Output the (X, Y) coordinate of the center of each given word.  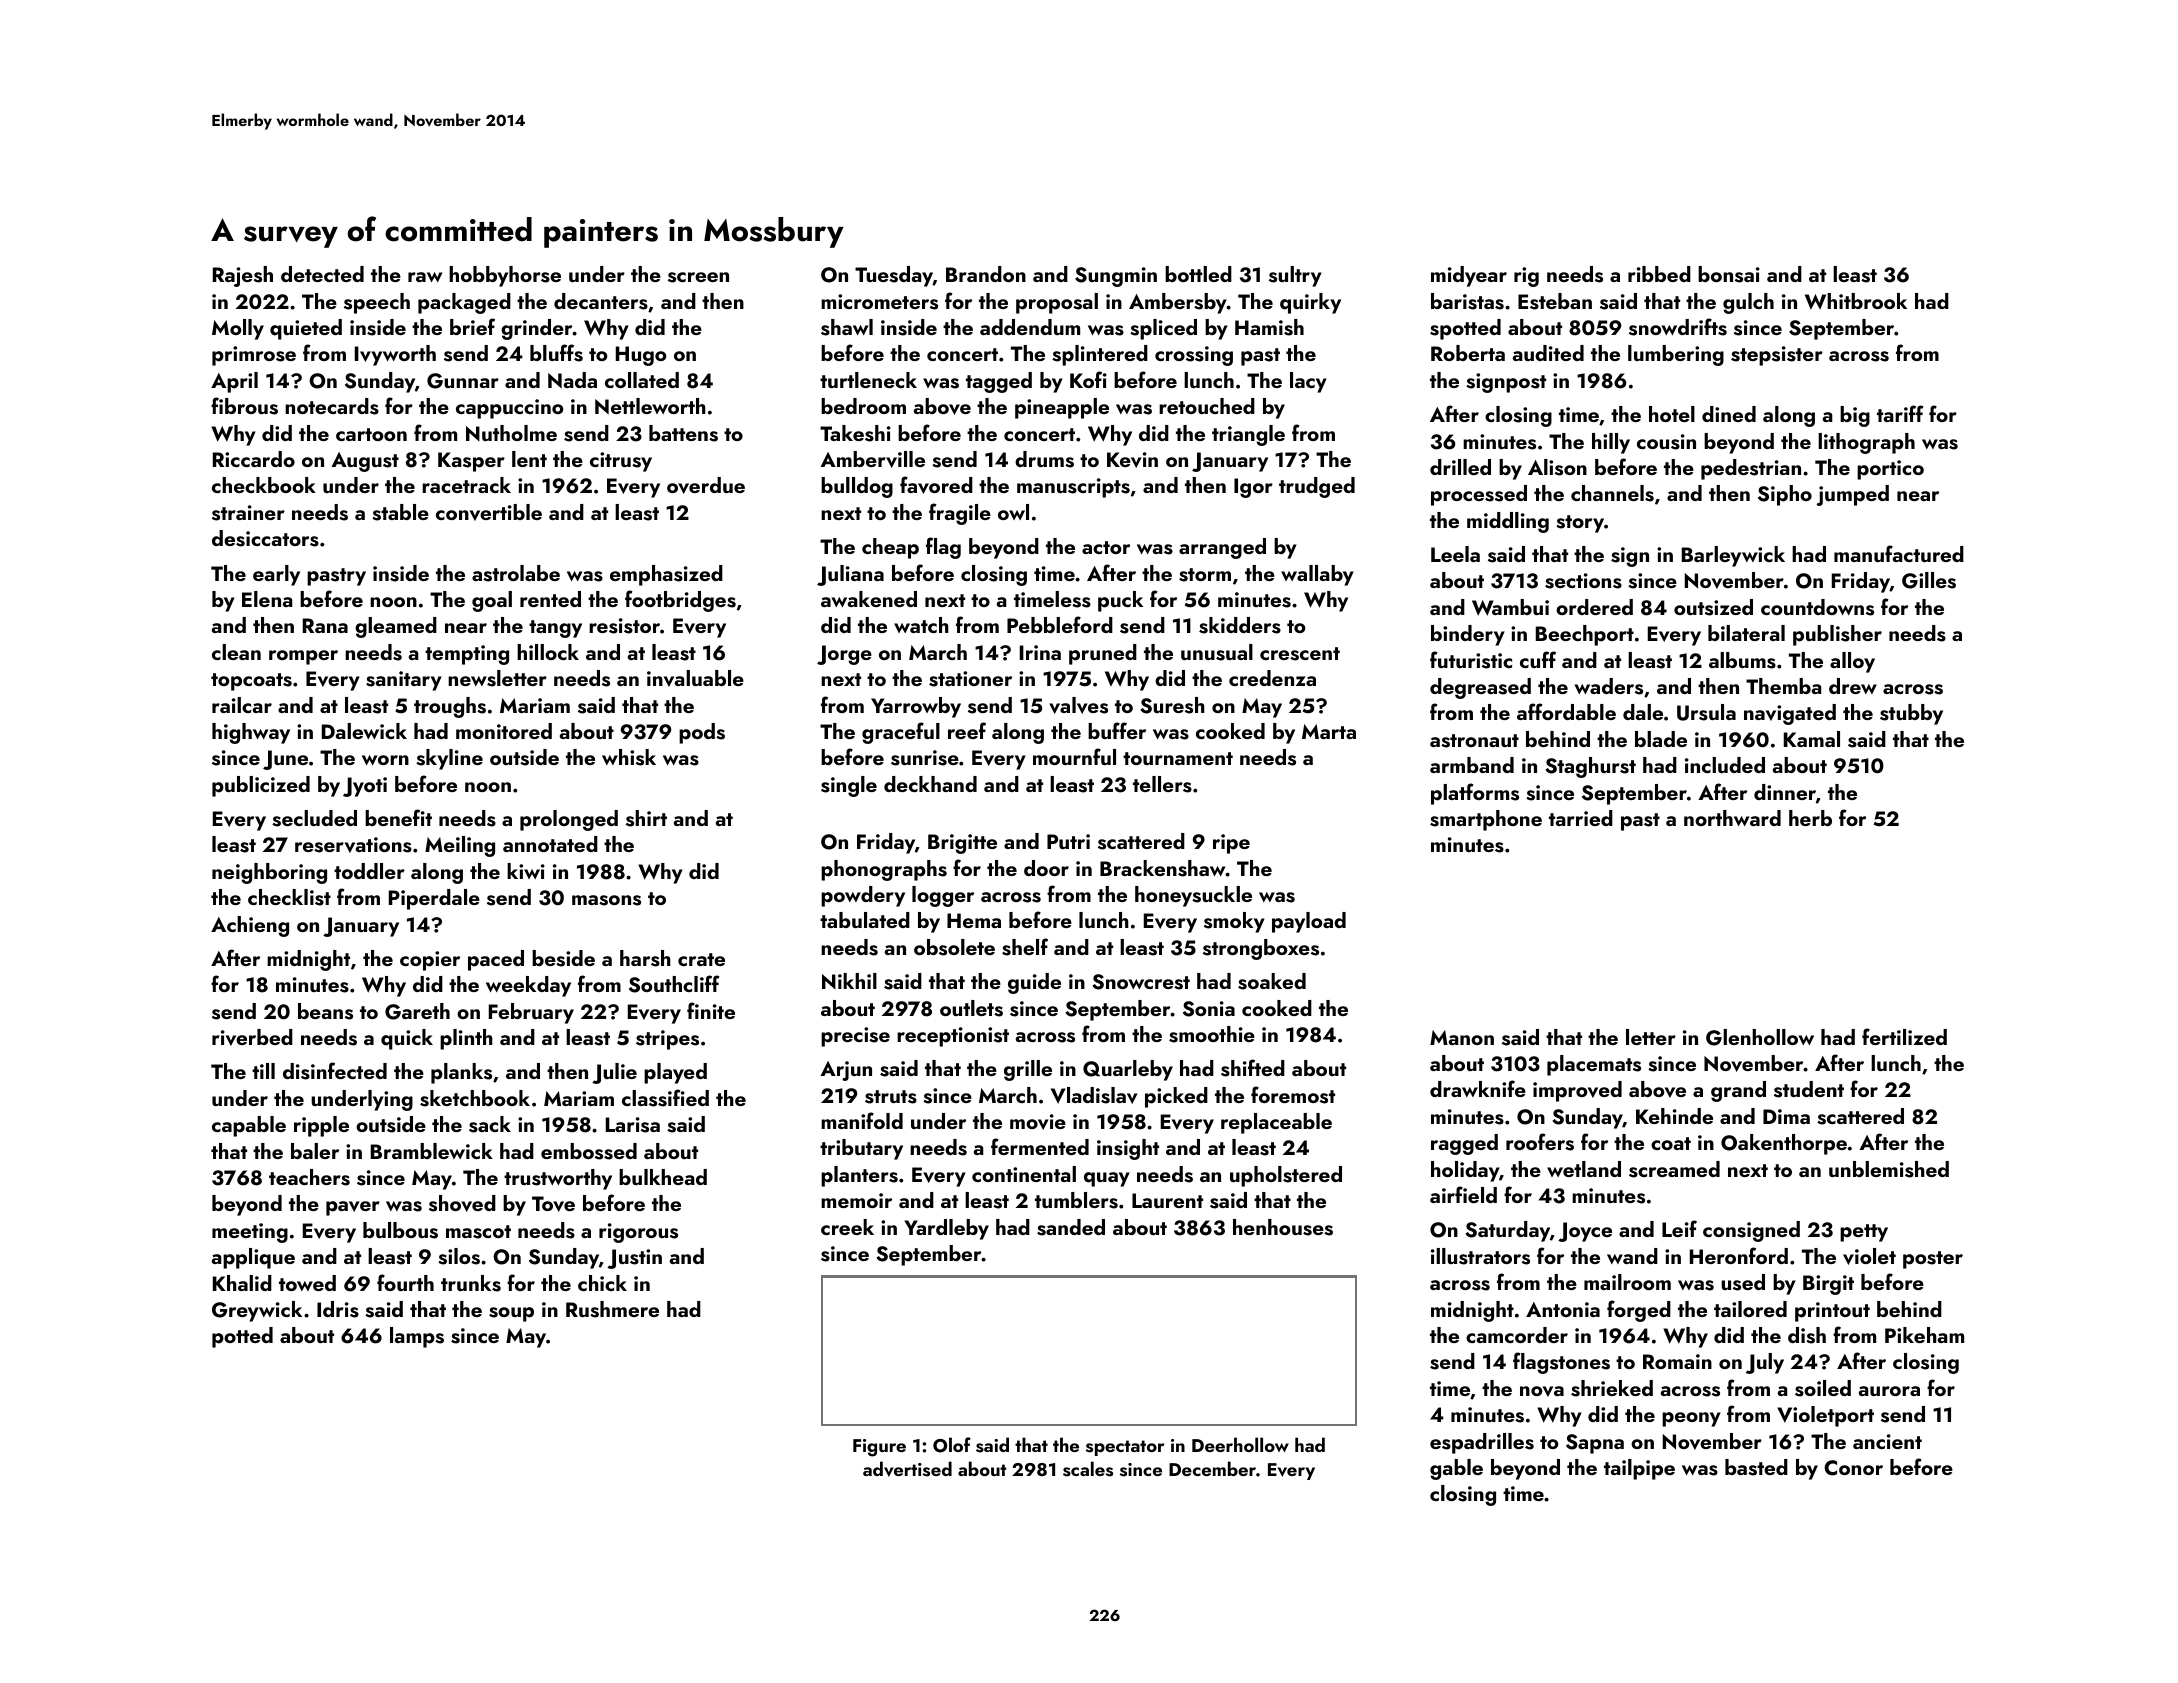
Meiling (460, 846)
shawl (847, 327)
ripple (321, 1126)
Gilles (1929, 580)
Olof (952, 1445)
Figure (879, 1448)
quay (1107, 1179)
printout (1832, 1312)
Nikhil (849, 981)
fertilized (1904, 1036)
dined (1729, 414)
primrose (254, 356)
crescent (1300, 654)
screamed (1674, 1169)
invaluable (695, 678)
